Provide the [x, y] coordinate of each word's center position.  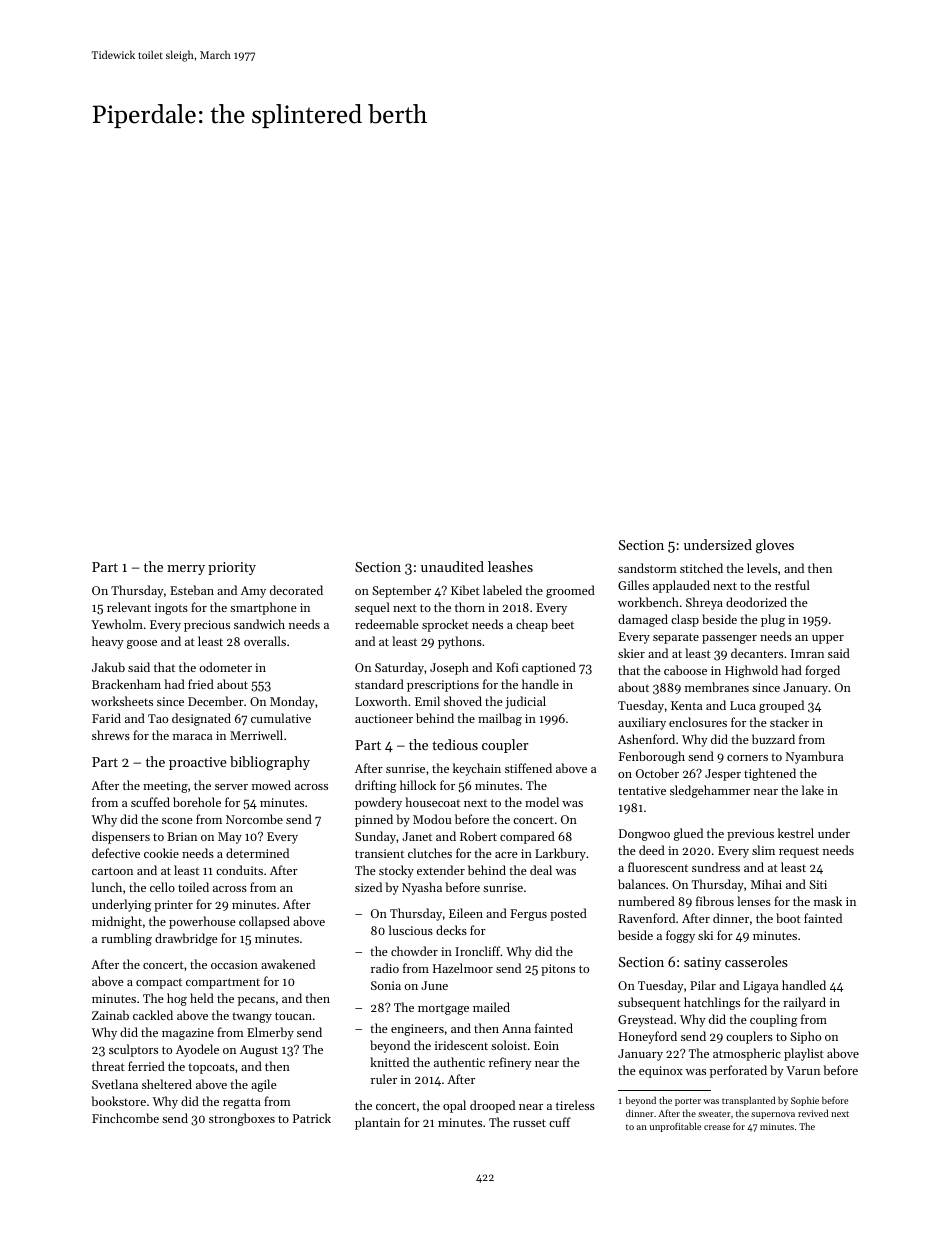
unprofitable [675, 1127]
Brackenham [126, 684]
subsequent [649, 1003]
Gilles [633, 585]
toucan [293, 1016]
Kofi [507, 667]
